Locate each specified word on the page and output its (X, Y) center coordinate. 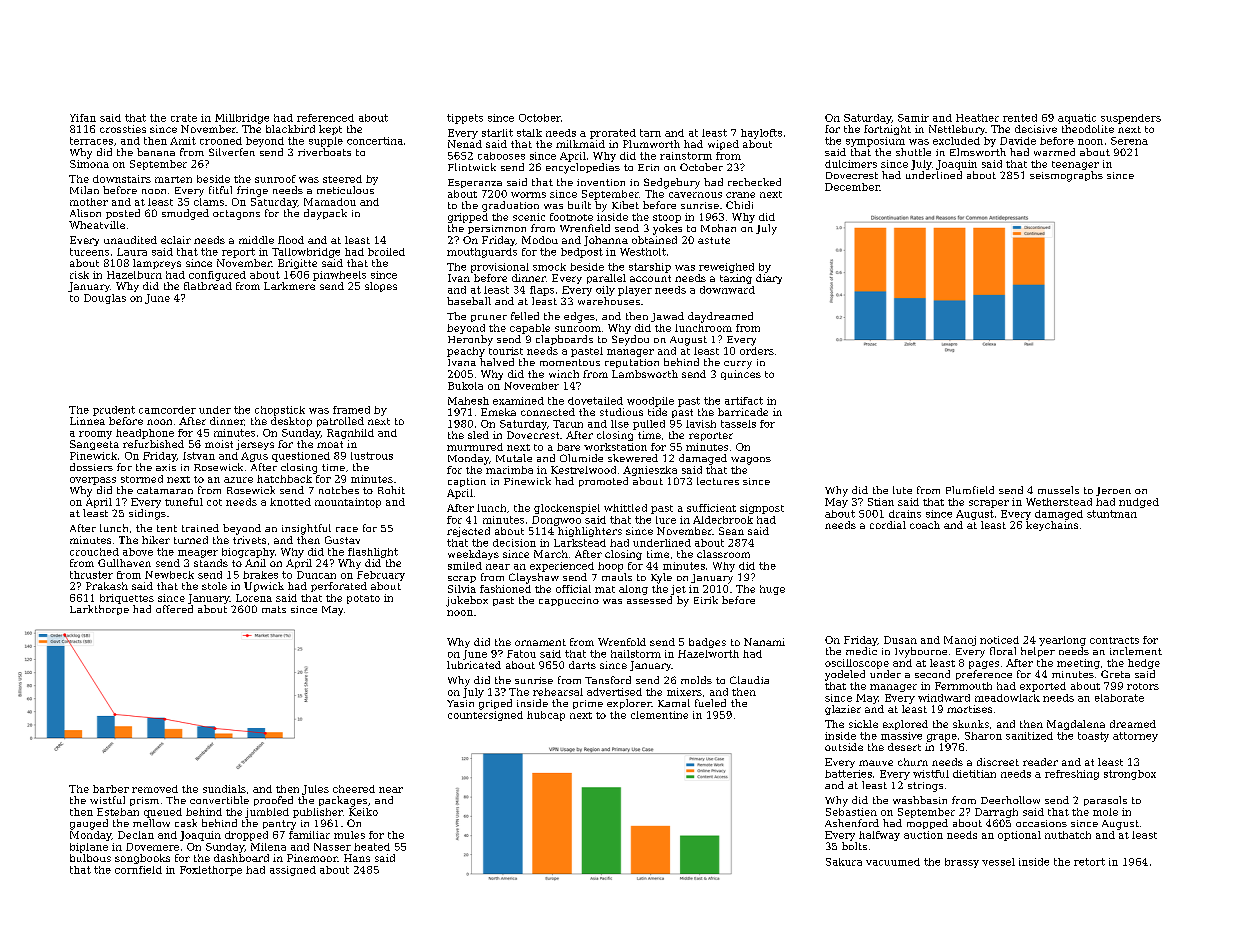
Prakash (107, 586)
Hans (357, 858)
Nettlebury (957, 130)
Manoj (960, 641)
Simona (89, 164)
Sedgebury (672, 183)
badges (707, 643)
